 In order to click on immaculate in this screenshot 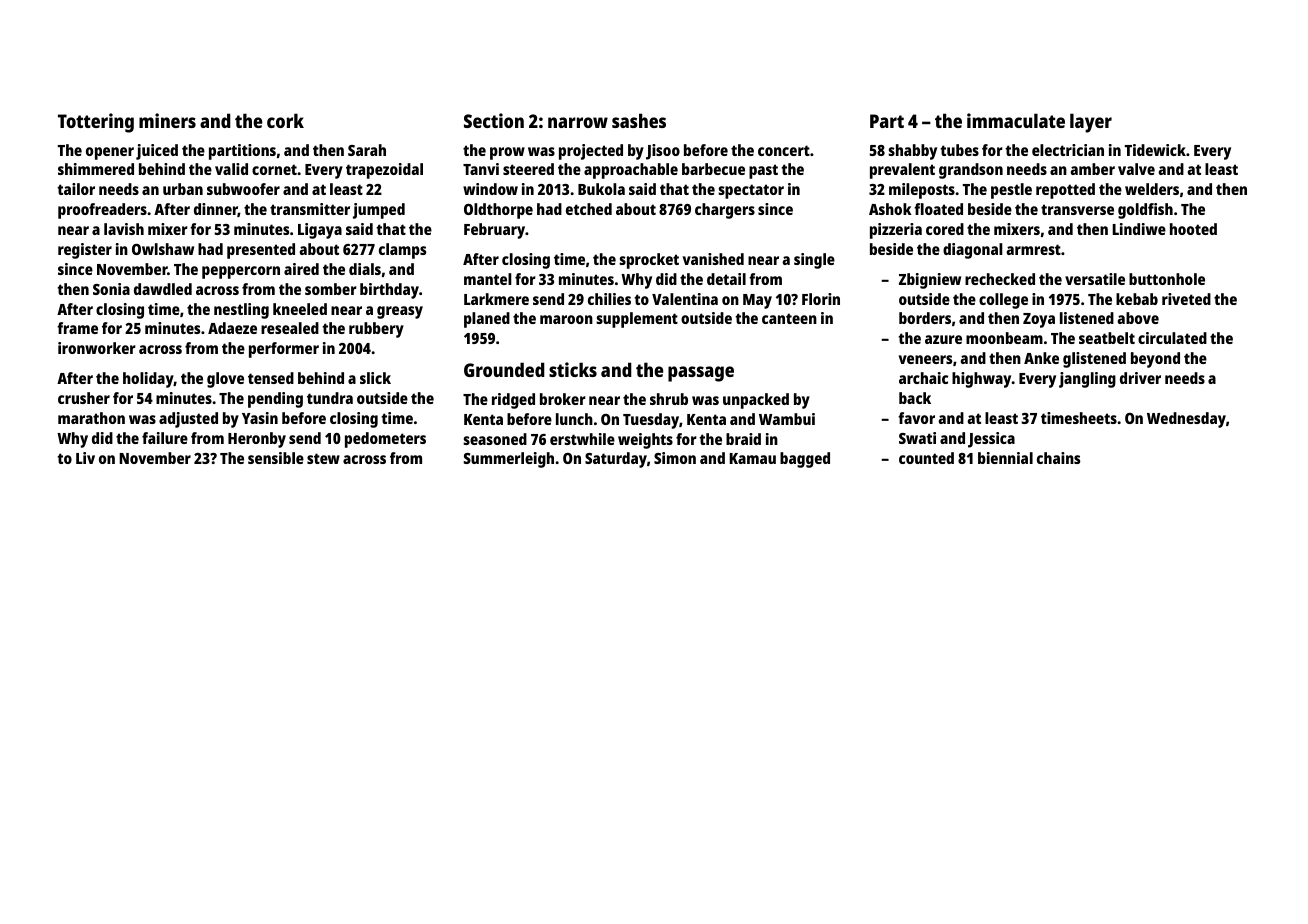, I will do `click(1016, 120)`.
